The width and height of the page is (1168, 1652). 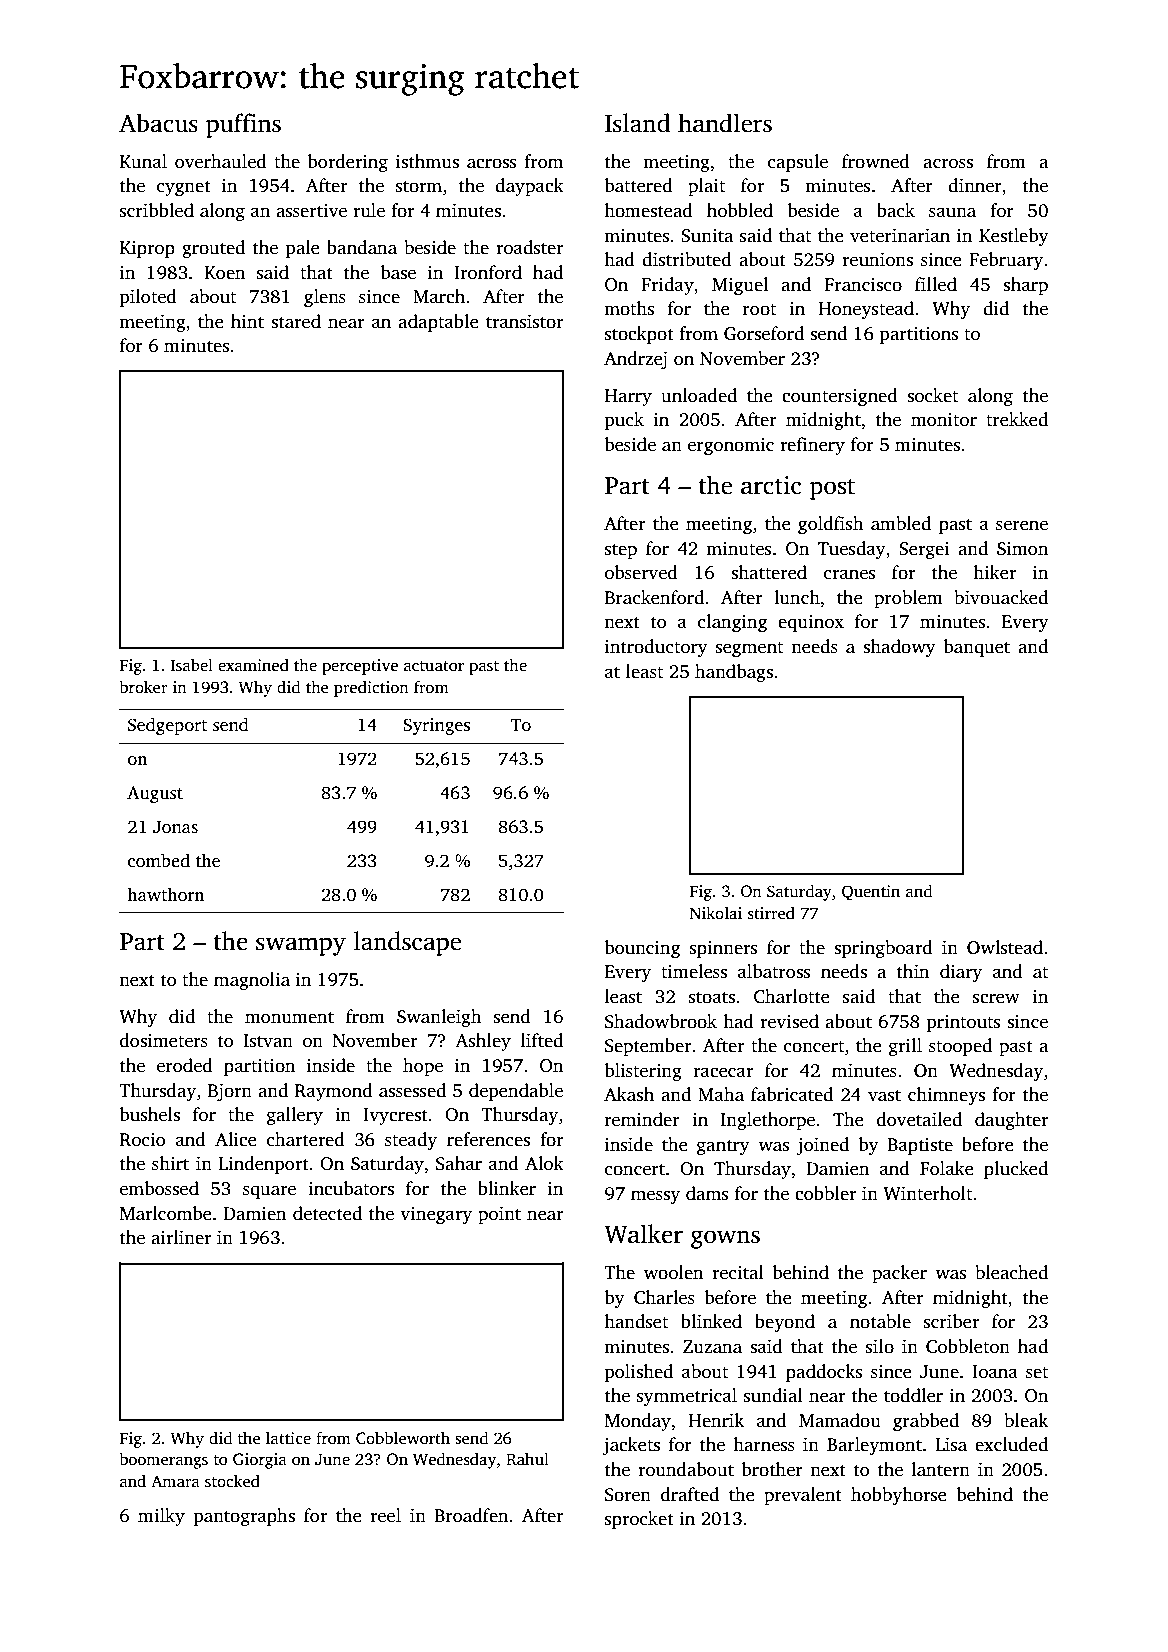 I want to click on stoats, so click(x=712, y=997).
